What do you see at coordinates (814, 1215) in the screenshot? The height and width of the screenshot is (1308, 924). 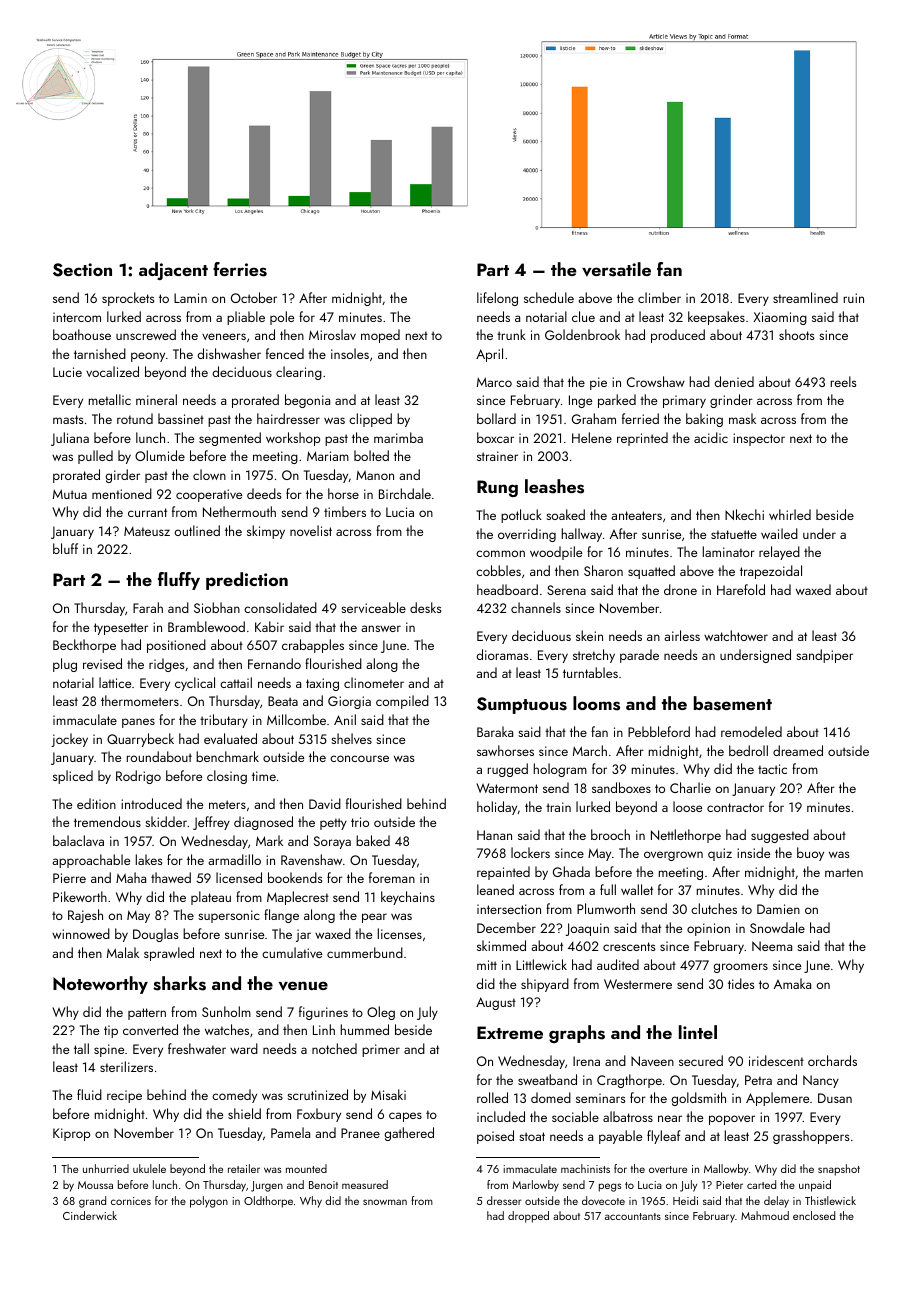 I see `enclosed` at bounding box center [814, 1215].
